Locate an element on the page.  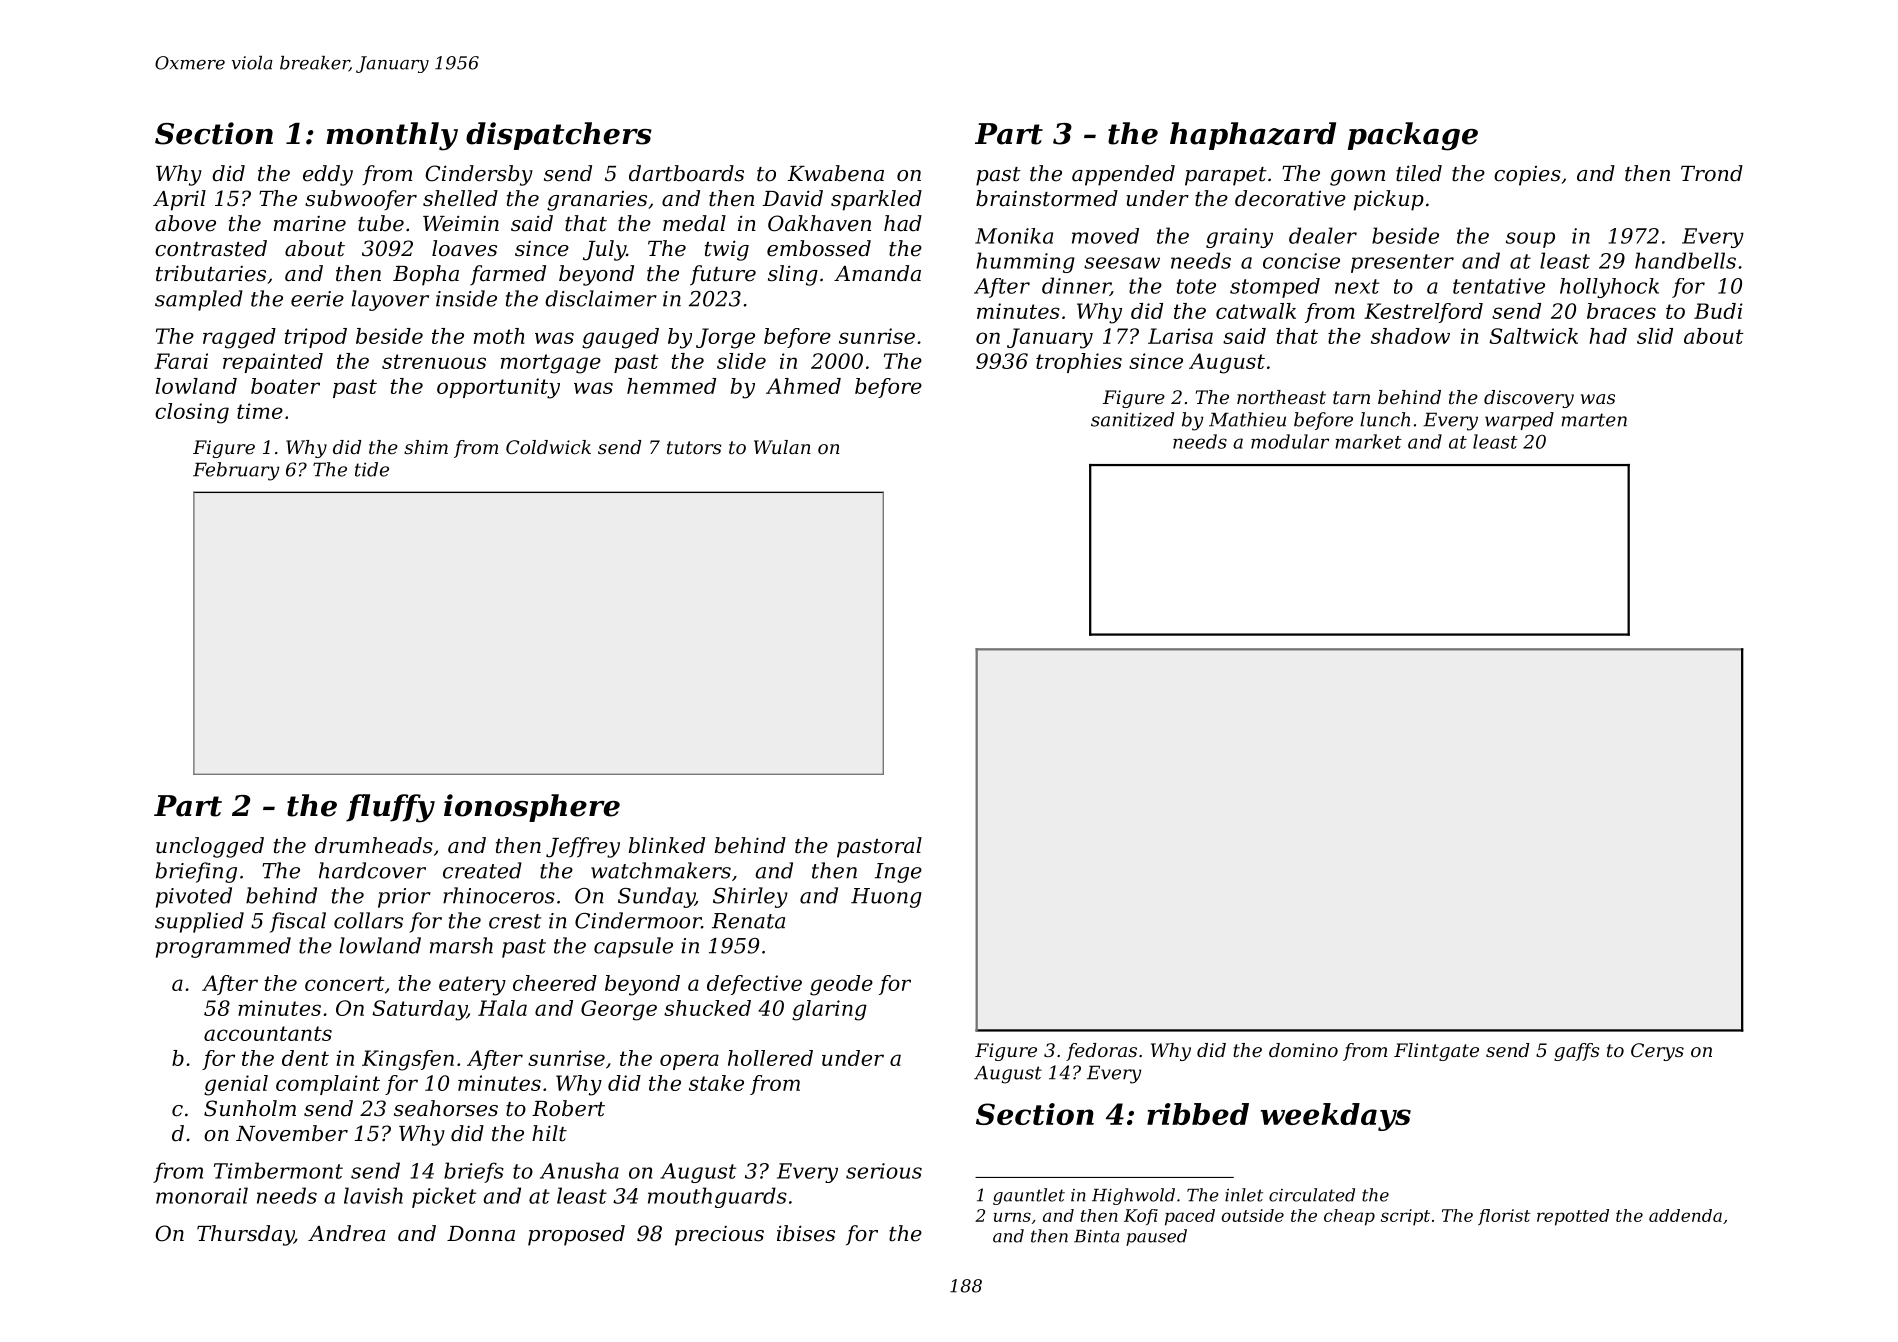
programmed is located at coordinates (223, 947).
